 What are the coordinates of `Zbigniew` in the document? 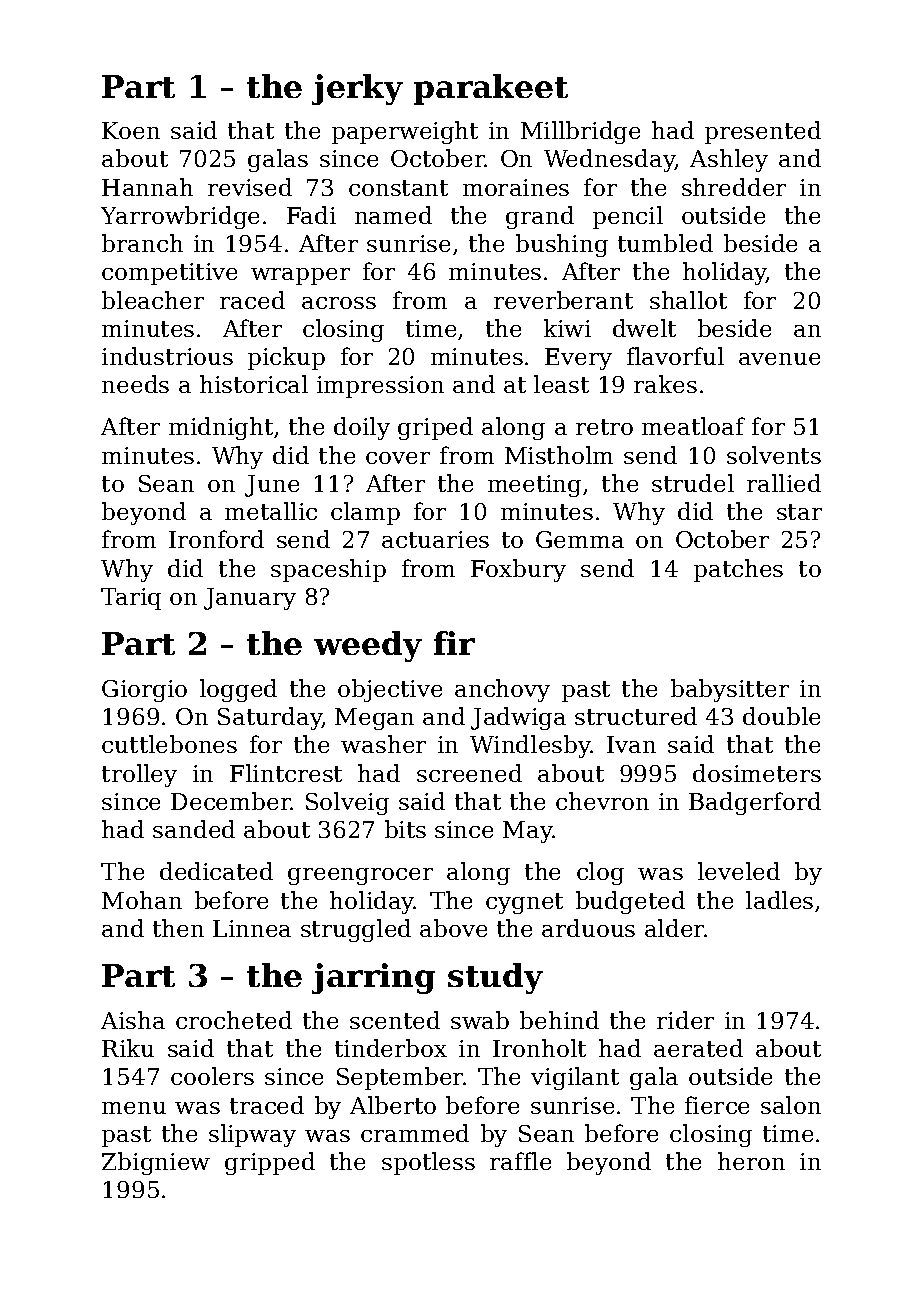 It's located at (156, 1163).
